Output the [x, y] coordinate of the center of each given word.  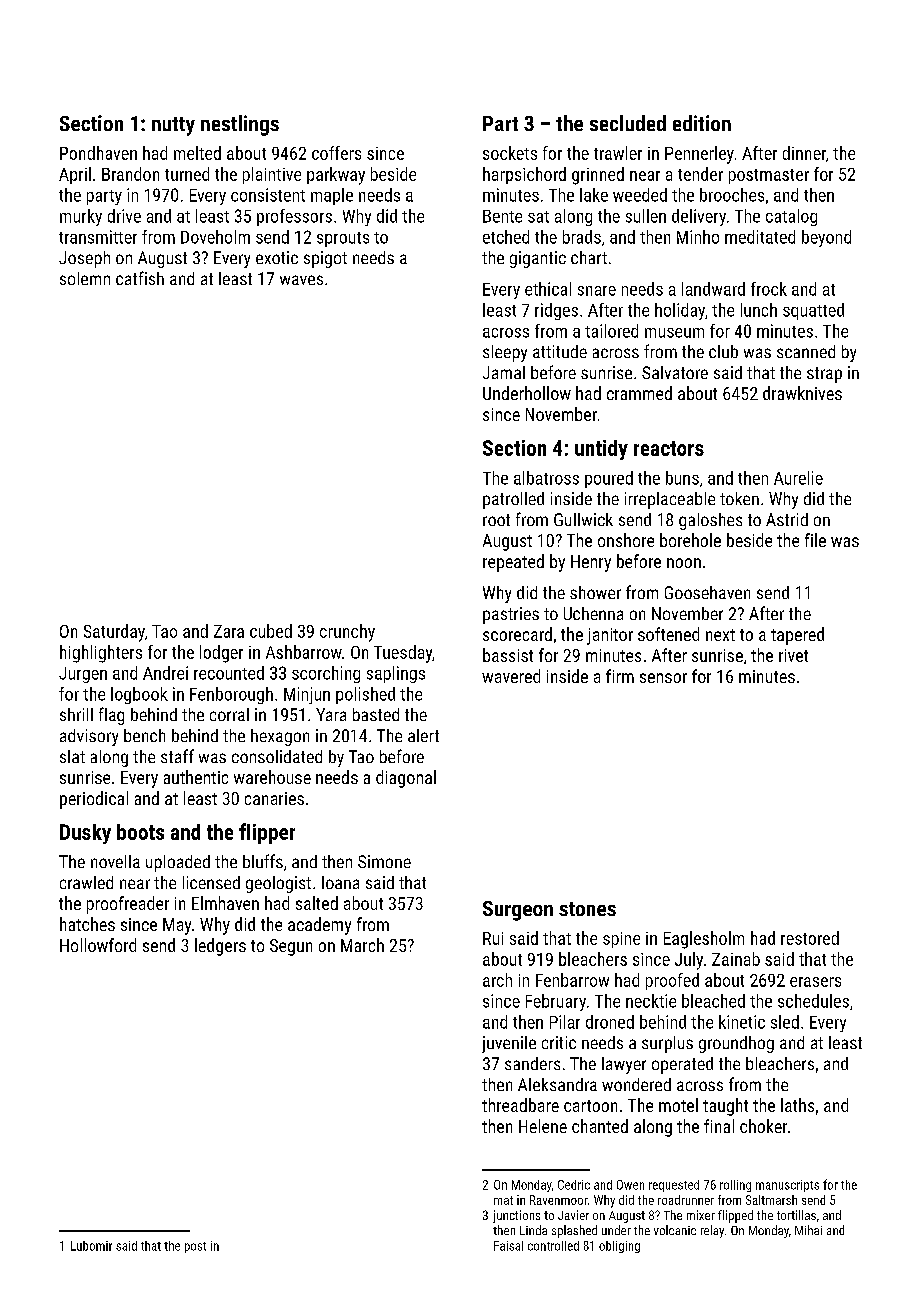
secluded [628, 123]
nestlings [240, 125]
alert [423, 735]
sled [785, 1022]
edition [702, 123]
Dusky [85, 834]
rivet [793, 655]
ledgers [220, 947]
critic [559, 1042]
